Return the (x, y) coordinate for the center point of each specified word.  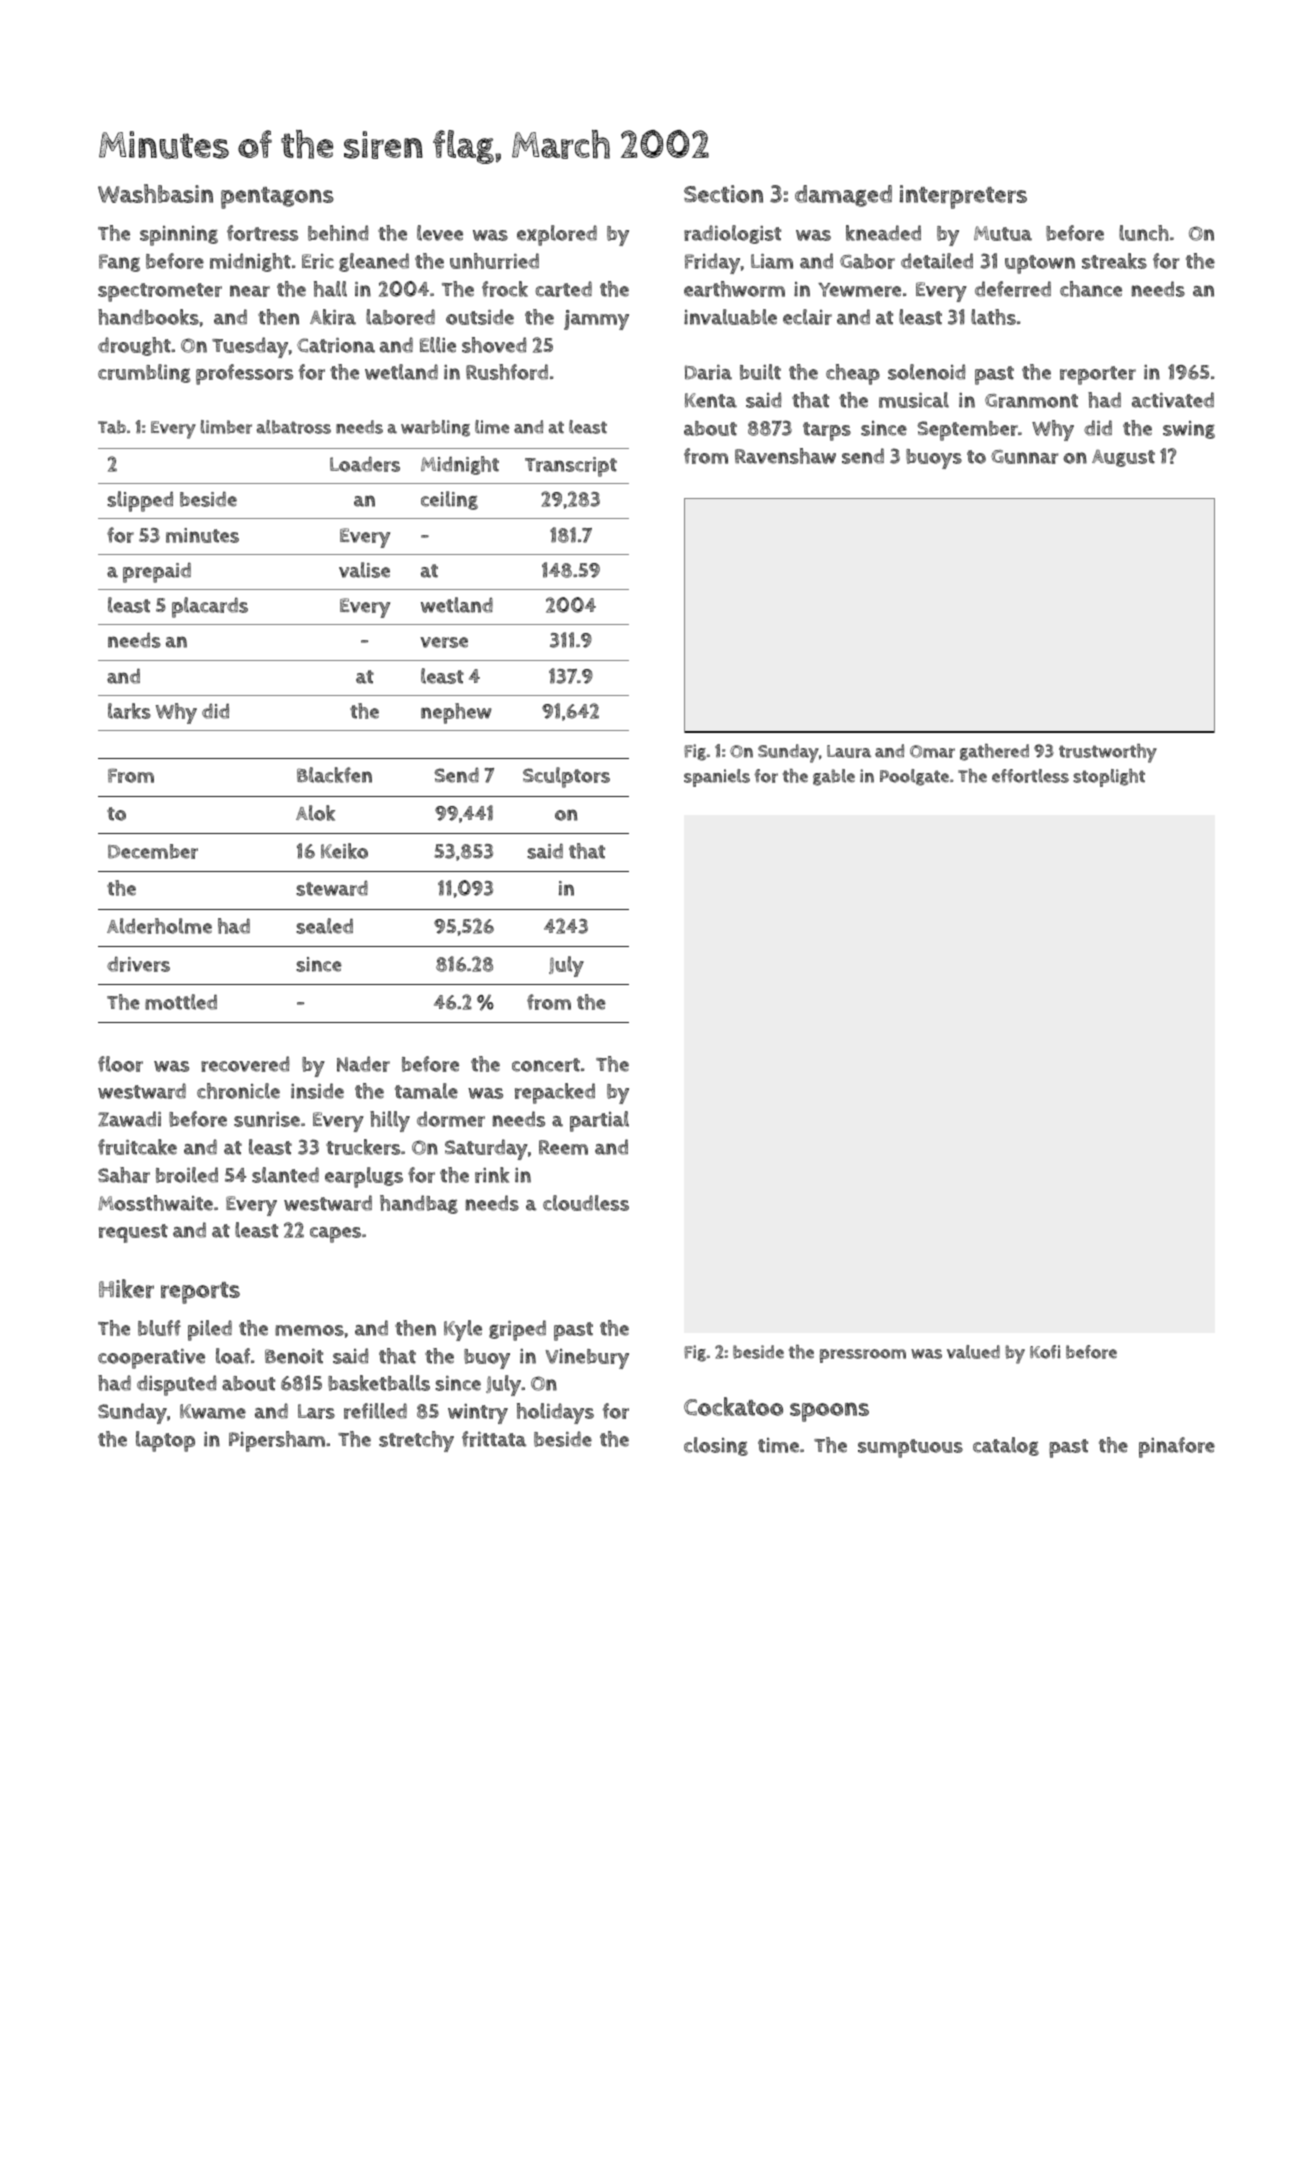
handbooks (148, 317)
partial (599, 1121)
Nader (363, 1064)
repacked (555, 1093)
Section (723, 194)
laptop (165, 1441)
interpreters (963, 197)
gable (834, 777)
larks (129, 711)
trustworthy (1108, 753)
